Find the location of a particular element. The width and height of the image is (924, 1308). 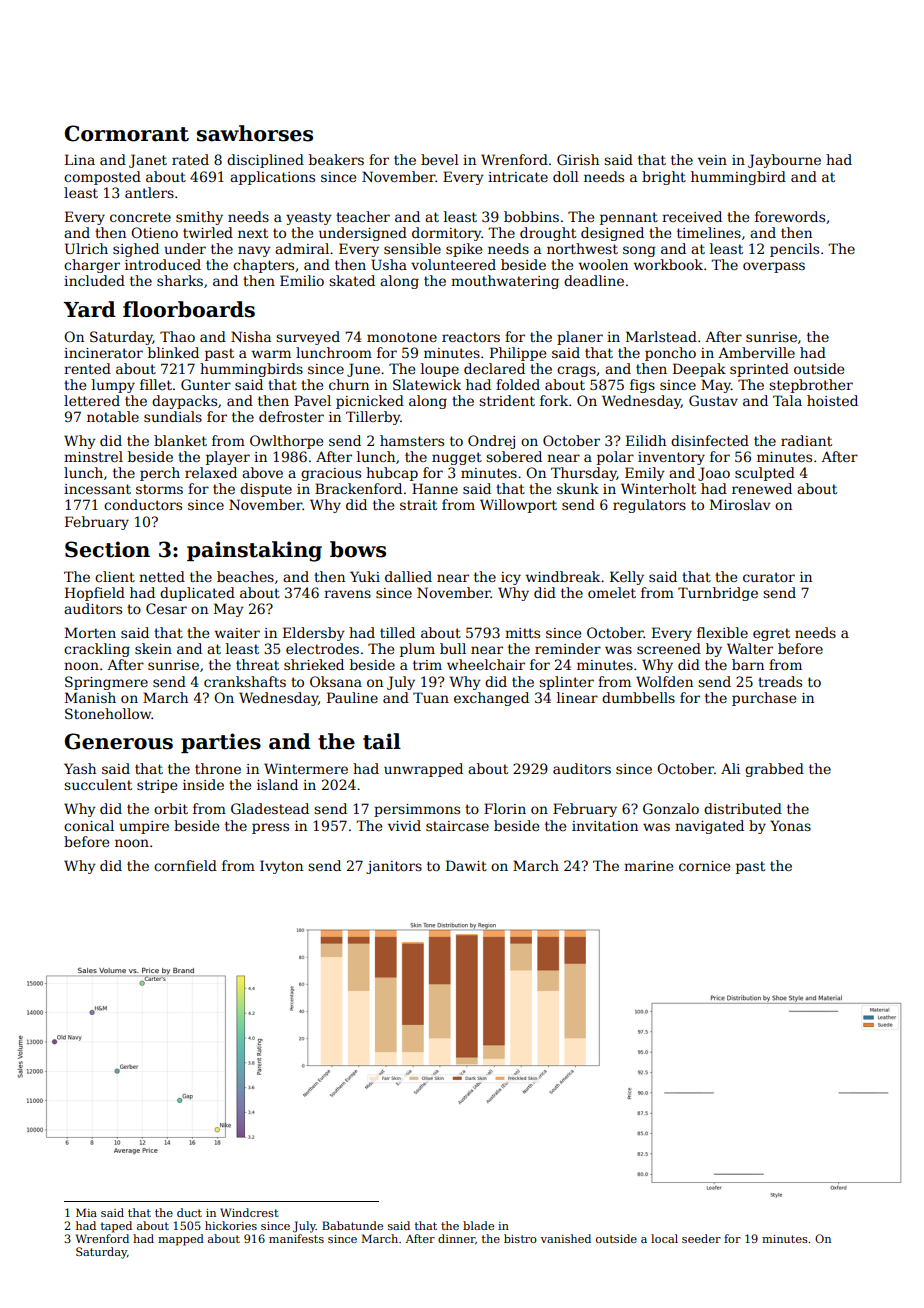

applications is located at coordinates (272, 178).
